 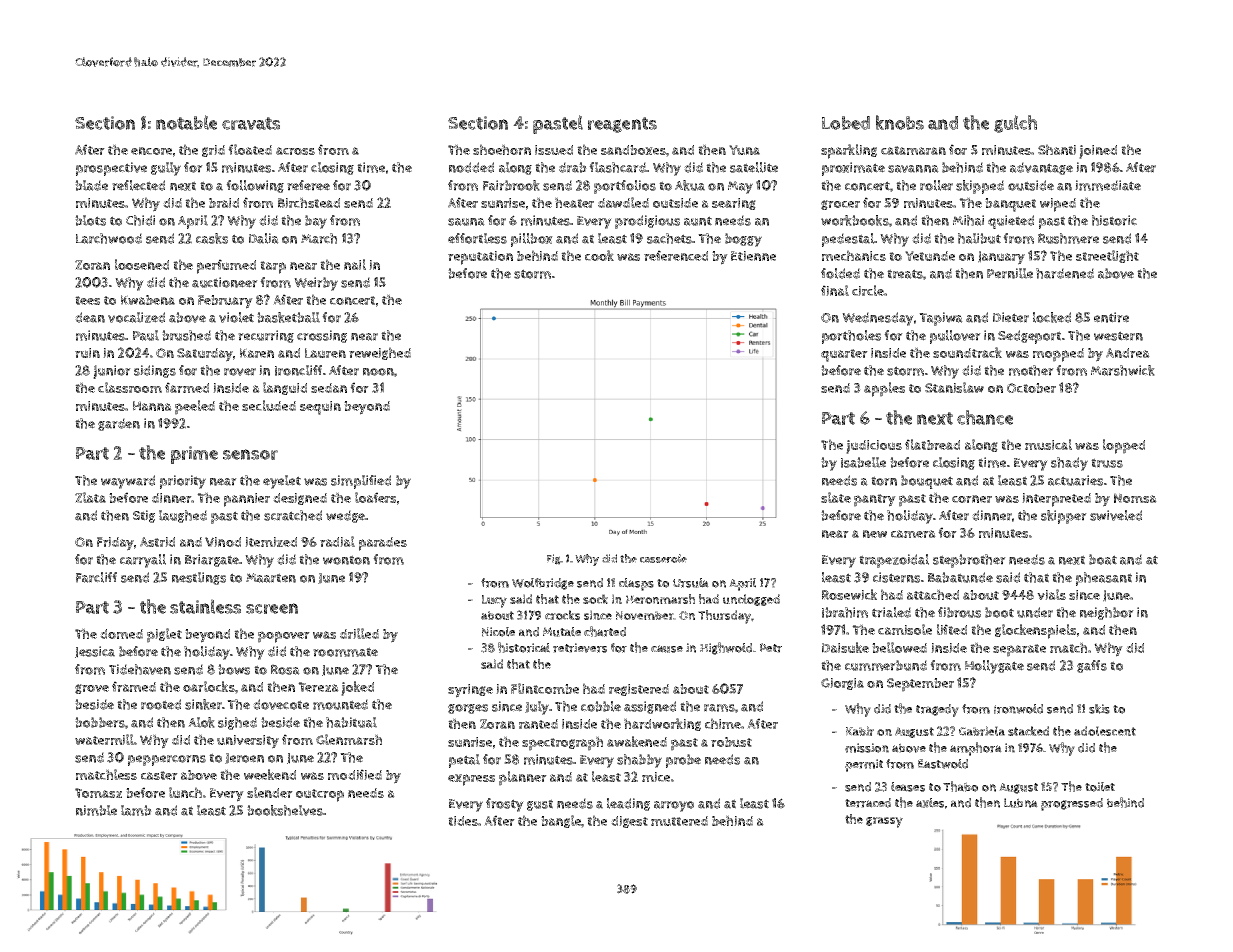 I want to click on casserole, so click(x=663, y=558).
